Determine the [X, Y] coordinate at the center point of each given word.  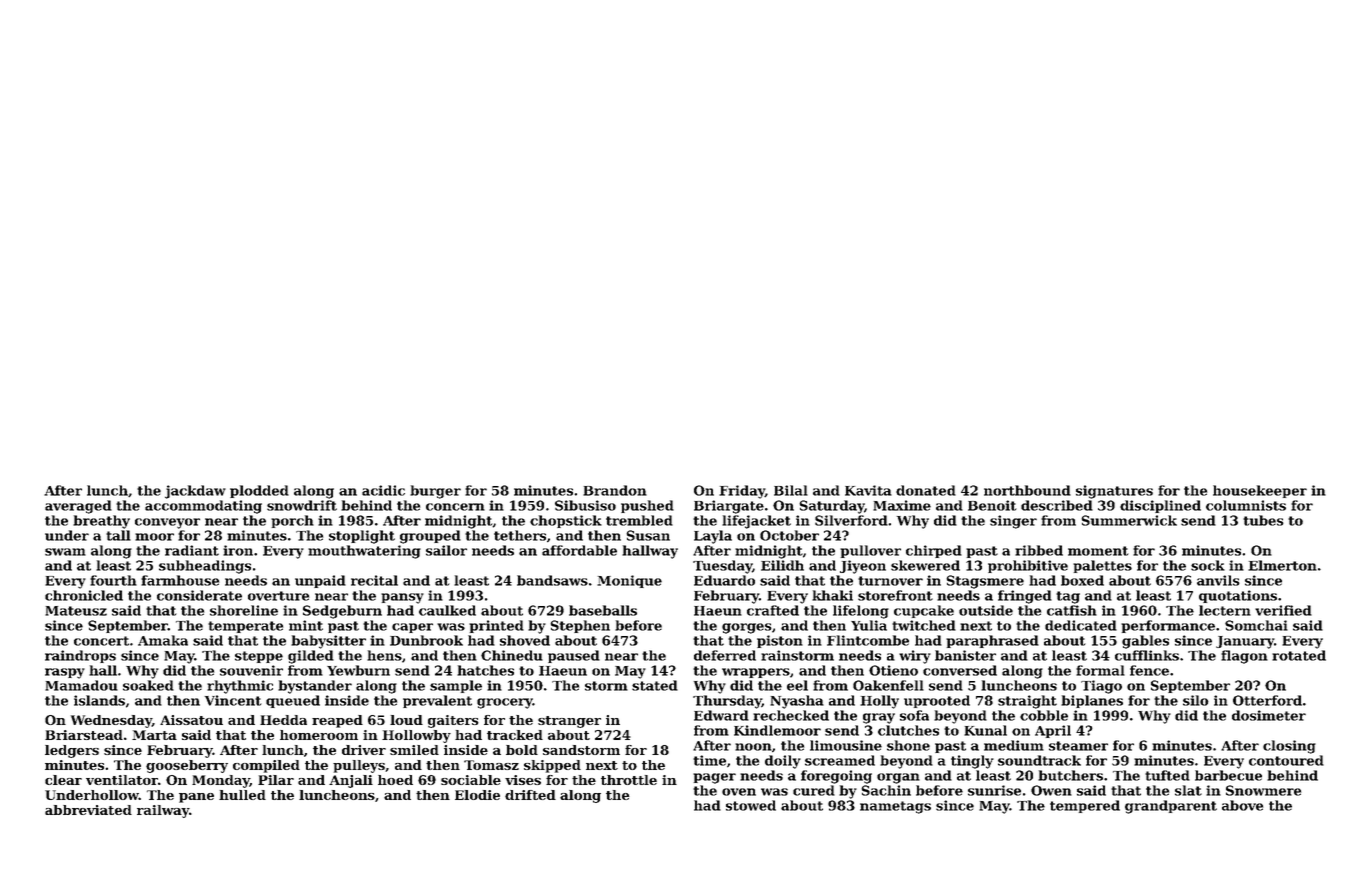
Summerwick [1129, 520]
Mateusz [76, 611]
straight [1027, 702]
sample [456, 686]
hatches [485, 670]
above [1242, 805]
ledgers [72, 751]
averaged [78, 507]
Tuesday [722, 567]
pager [714, 778]
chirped [934, 551]
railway [163, 811]
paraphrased [992, 641]
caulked [447, 610]
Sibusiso [585, 505]
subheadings [205, 567]
